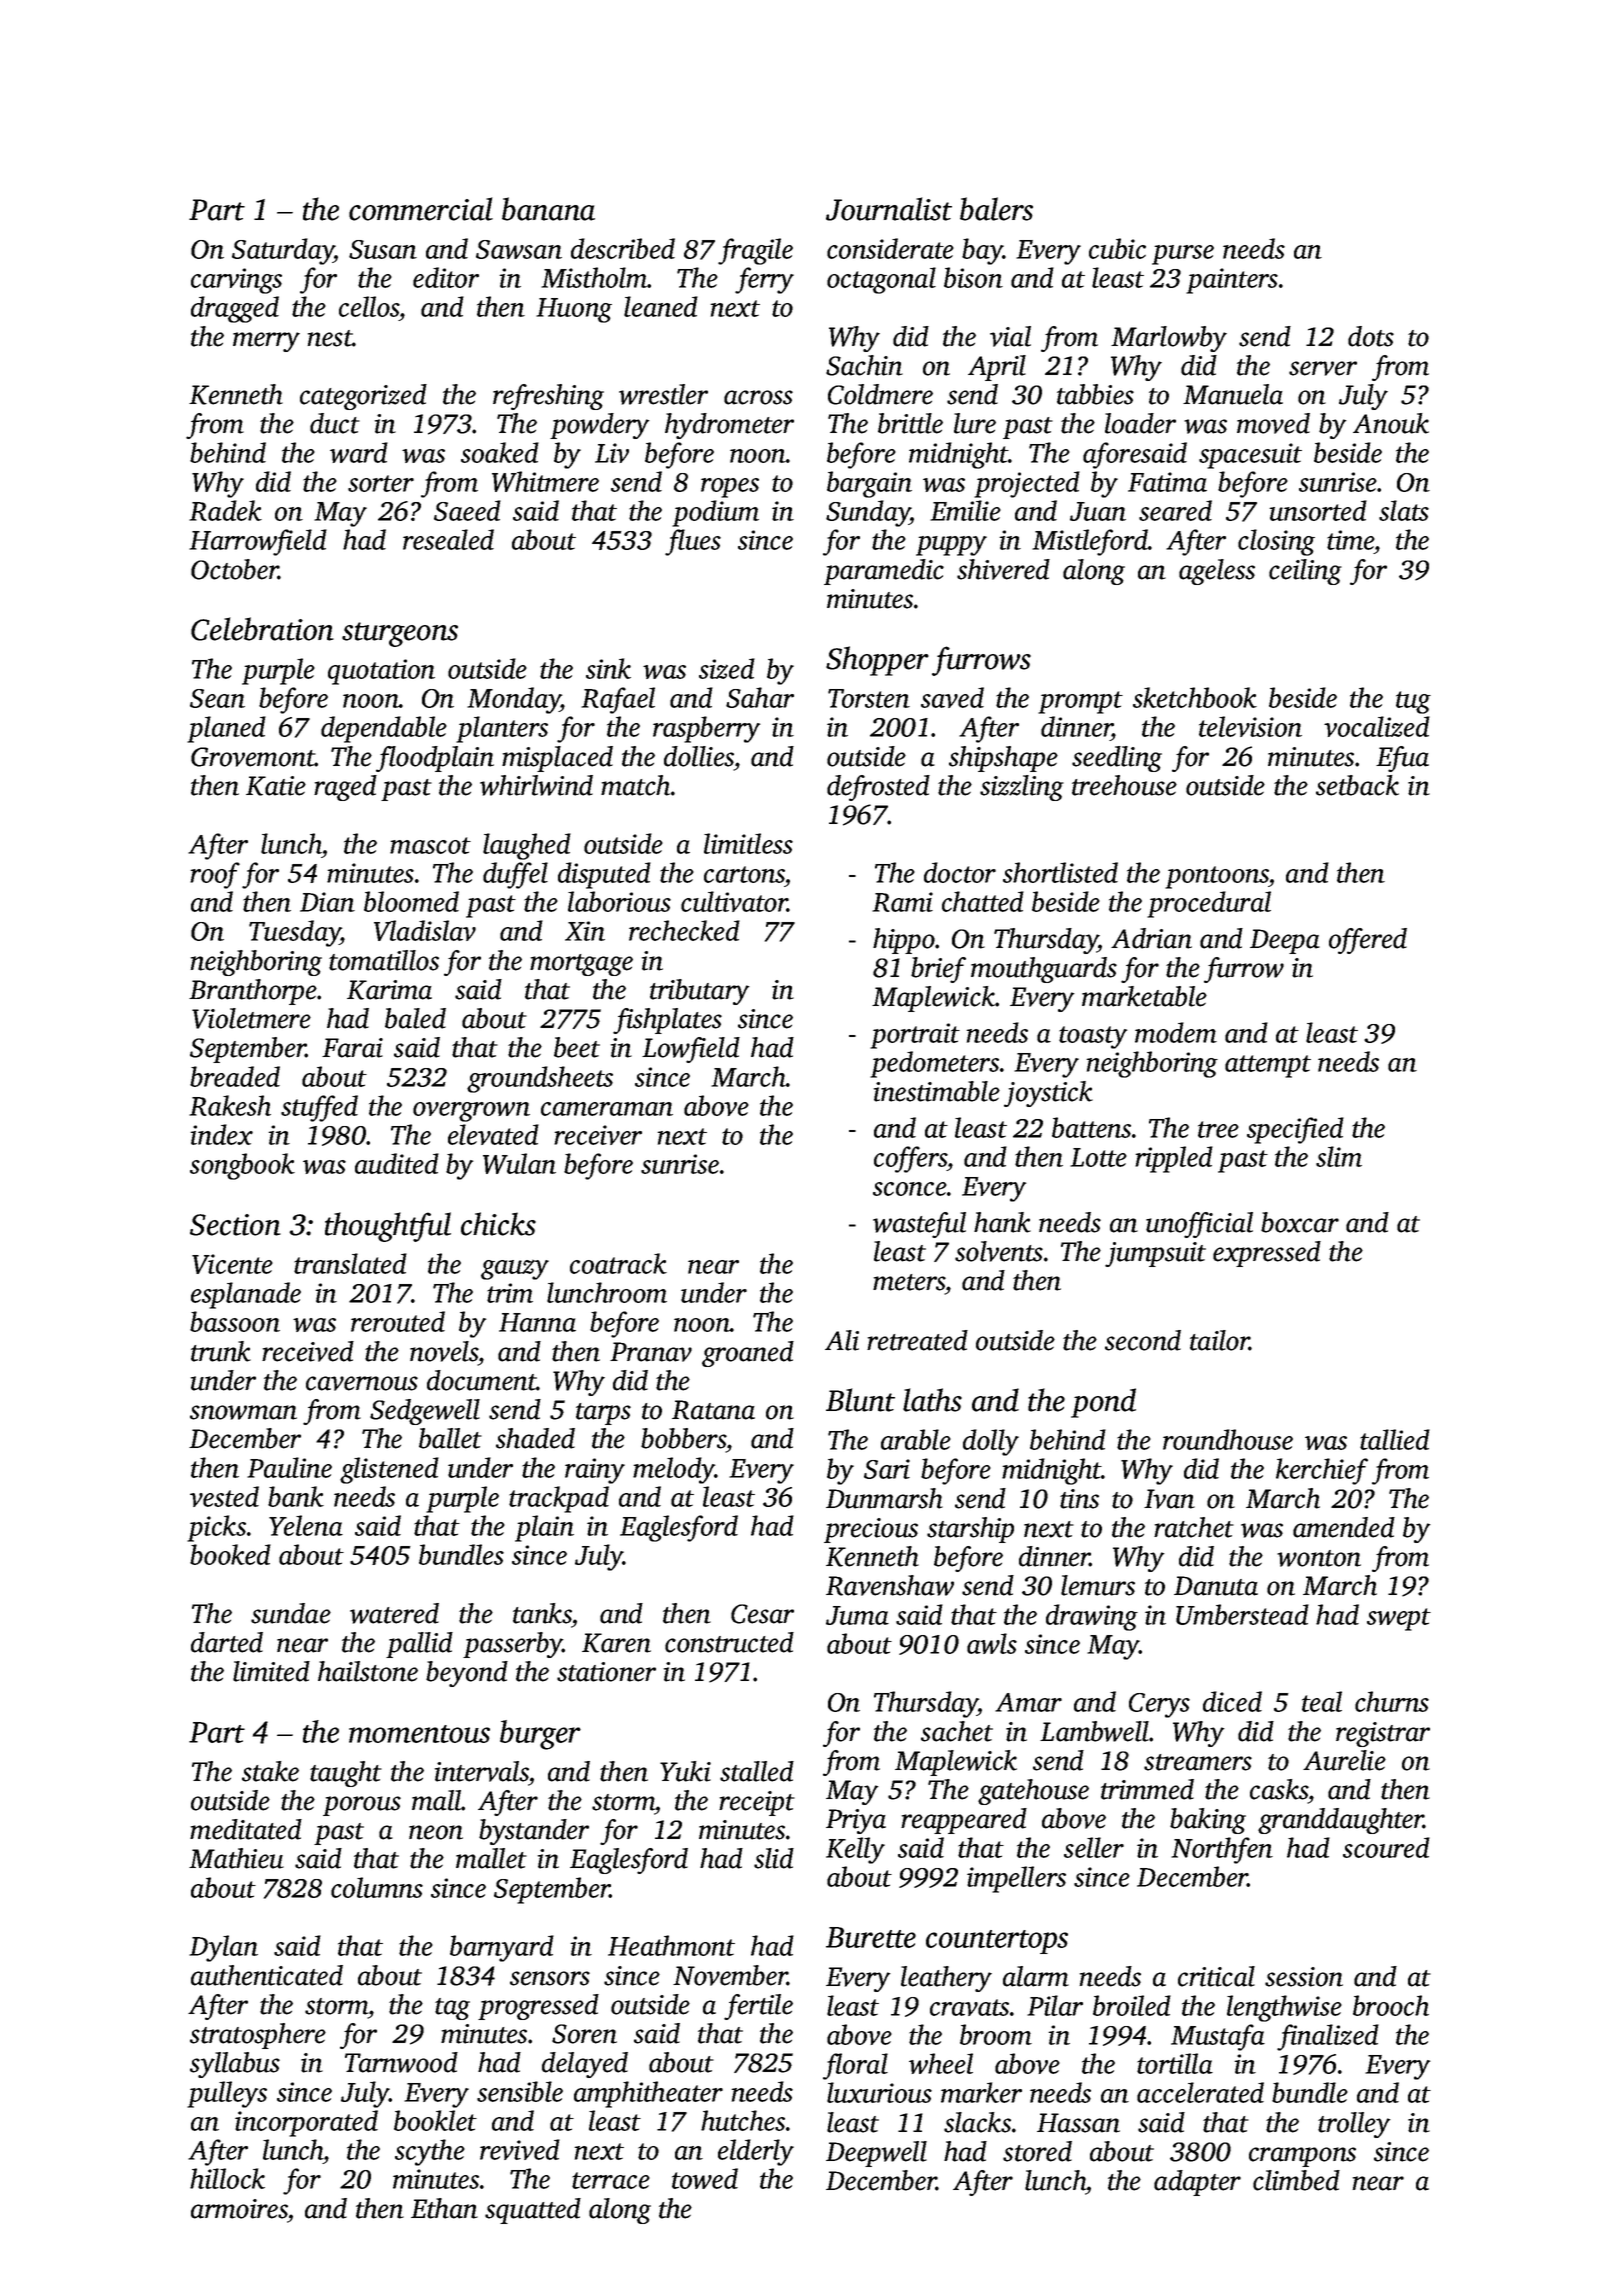  I want to click on carvings, so click(236, 281).
